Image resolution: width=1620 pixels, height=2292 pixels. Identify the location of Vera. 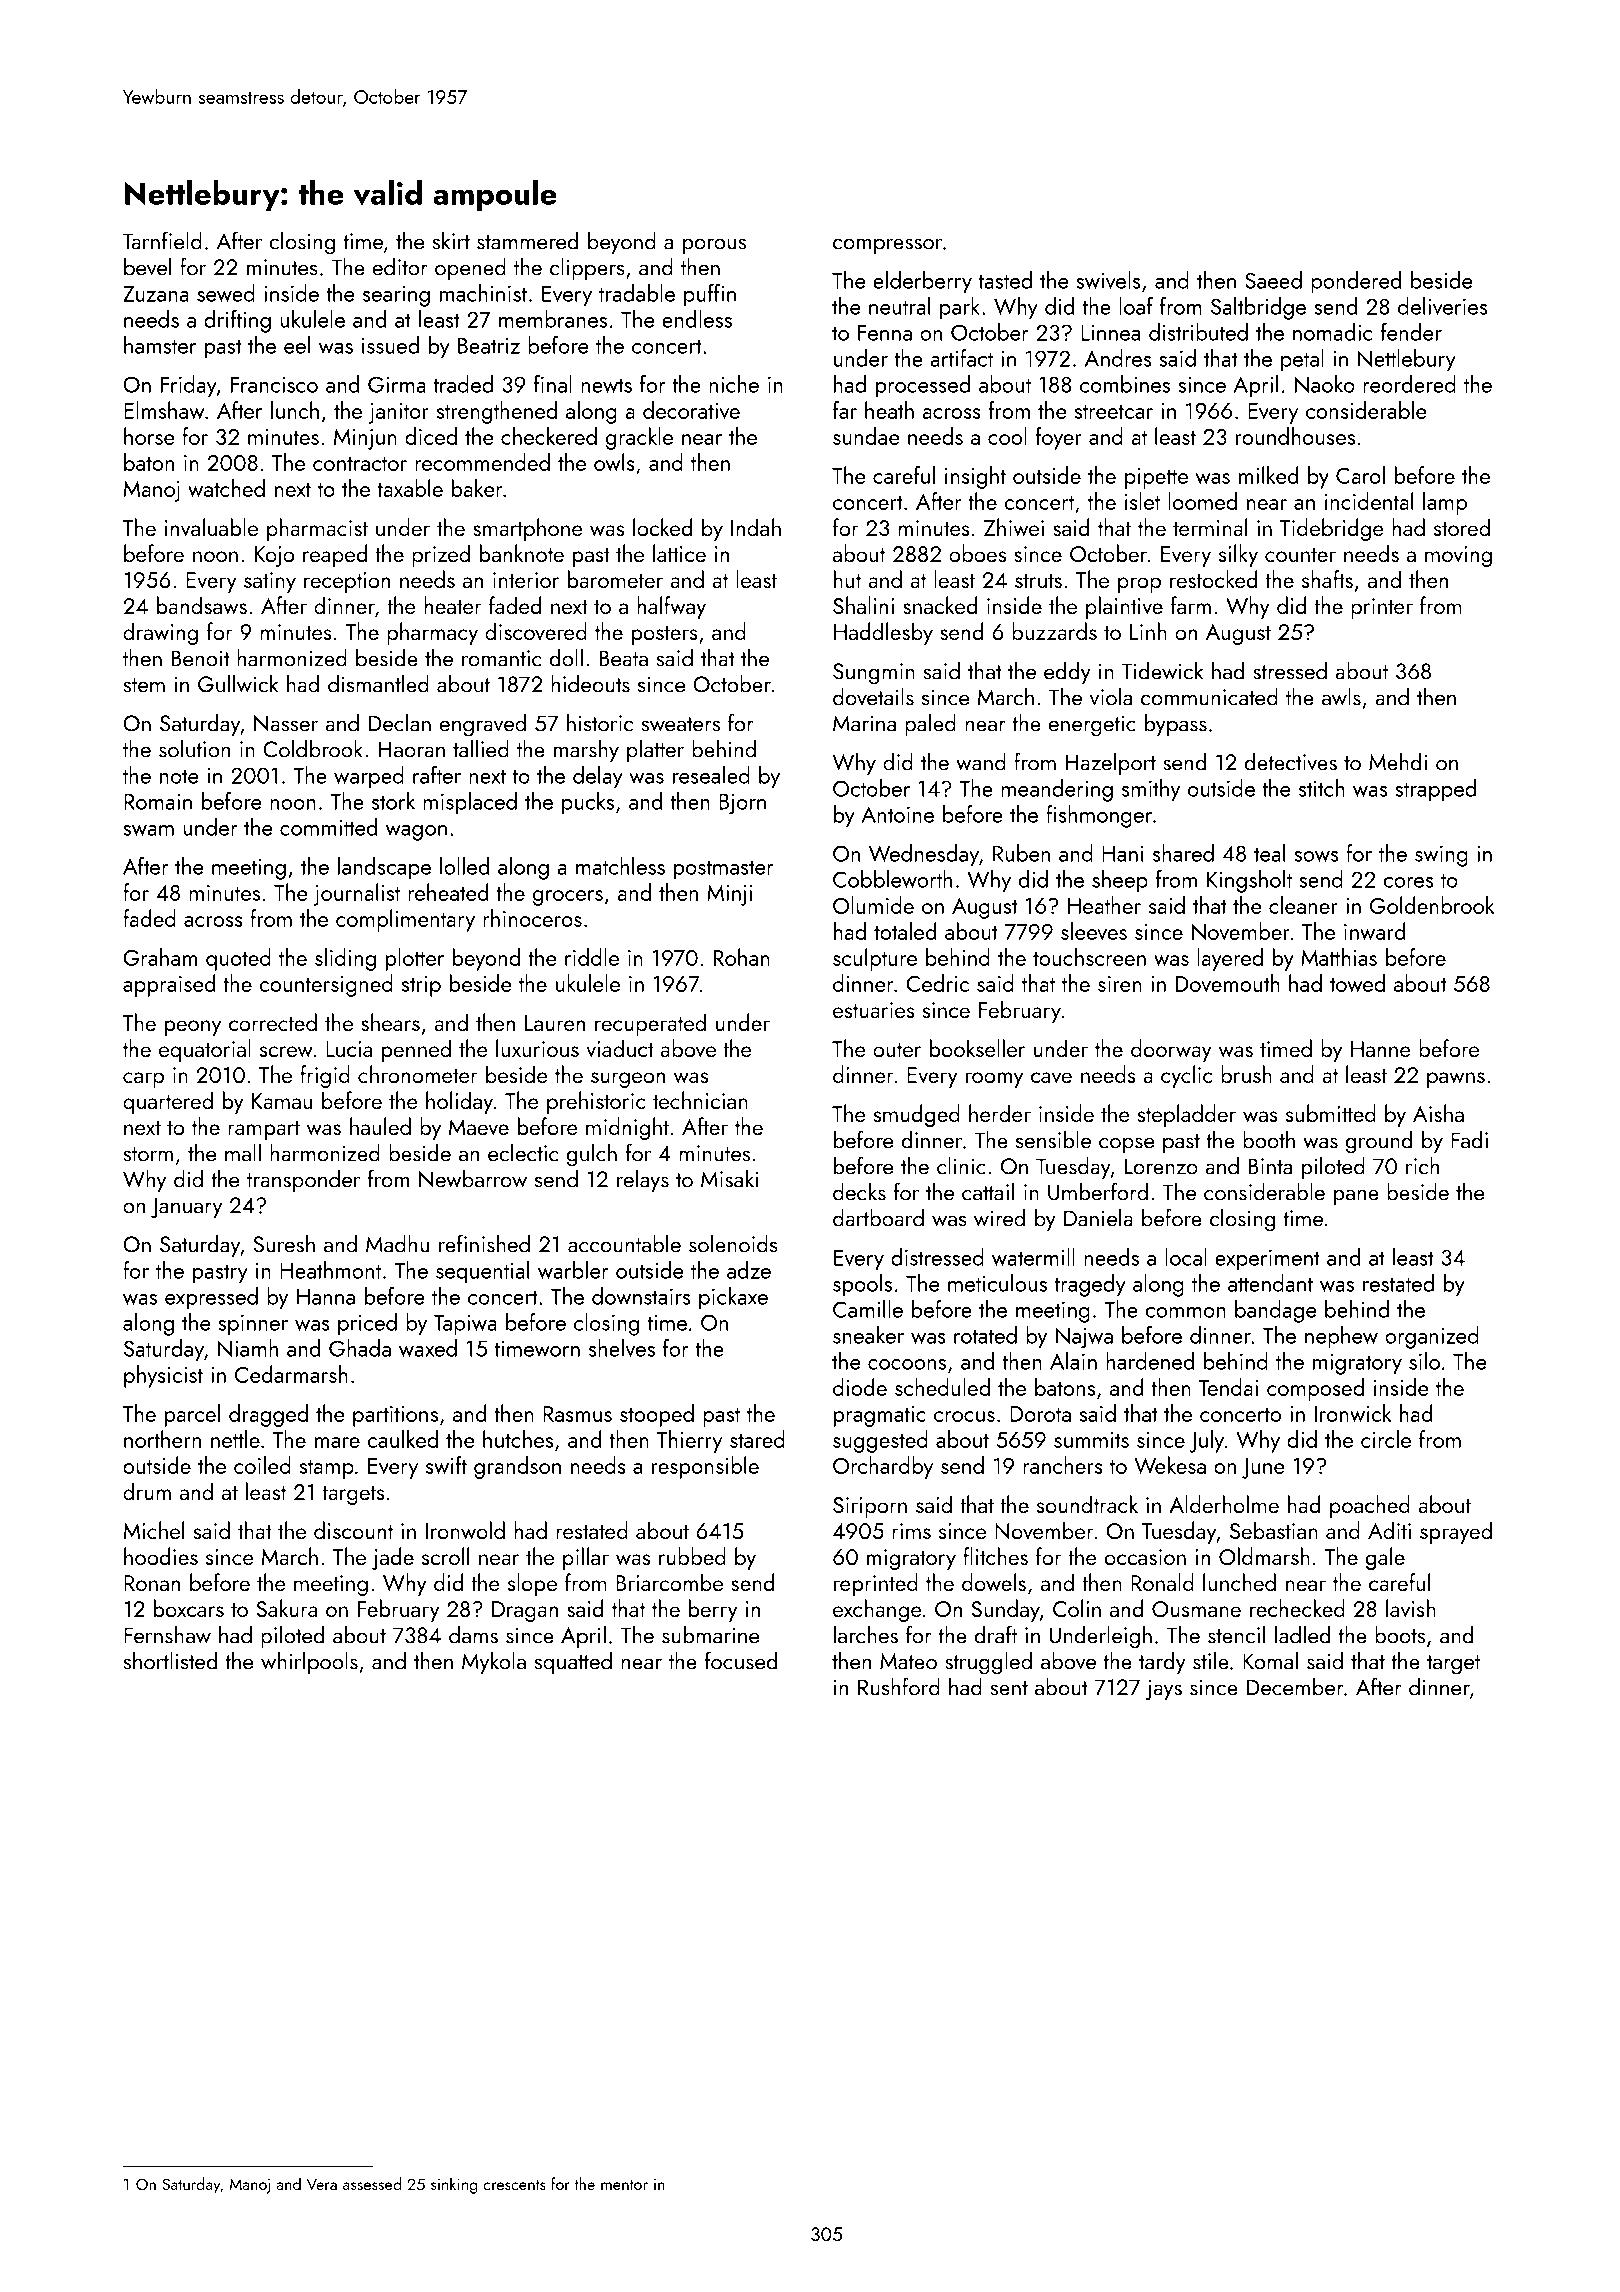
(322, 2184).
